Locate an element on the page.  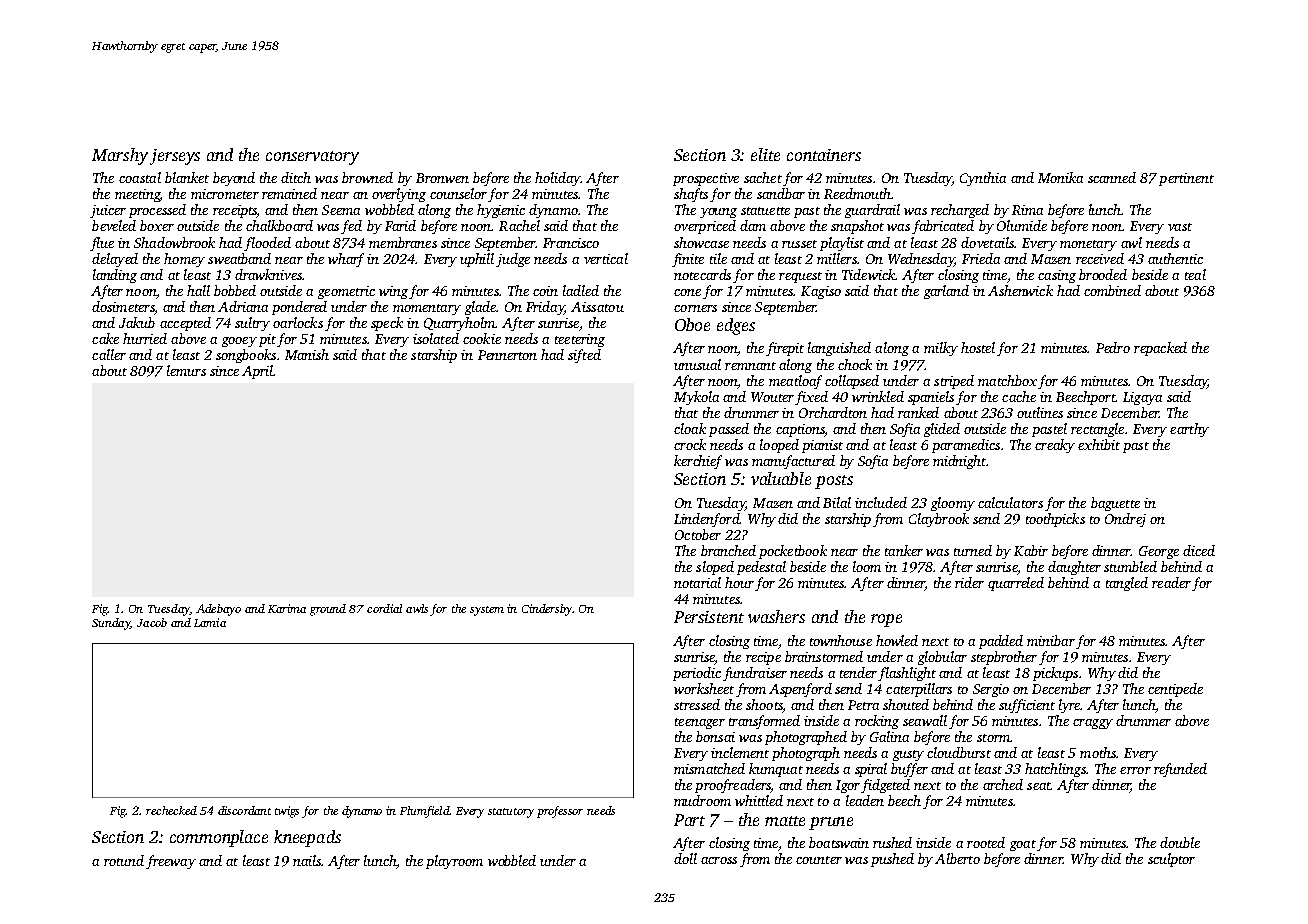
Pennerton is located at coordinates (507, 355).
